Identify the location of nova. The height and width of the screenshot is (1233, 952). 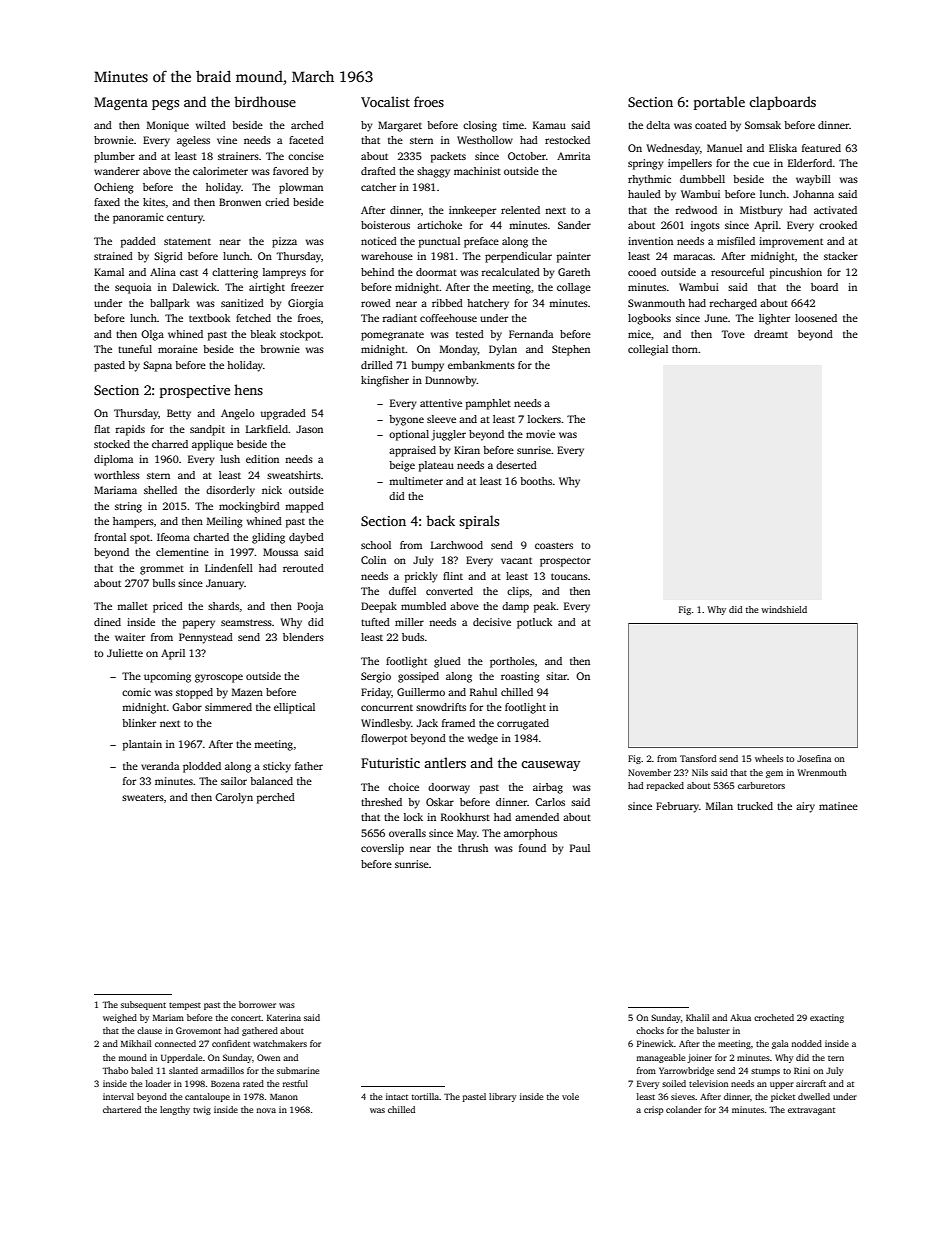
(266, 1110).
